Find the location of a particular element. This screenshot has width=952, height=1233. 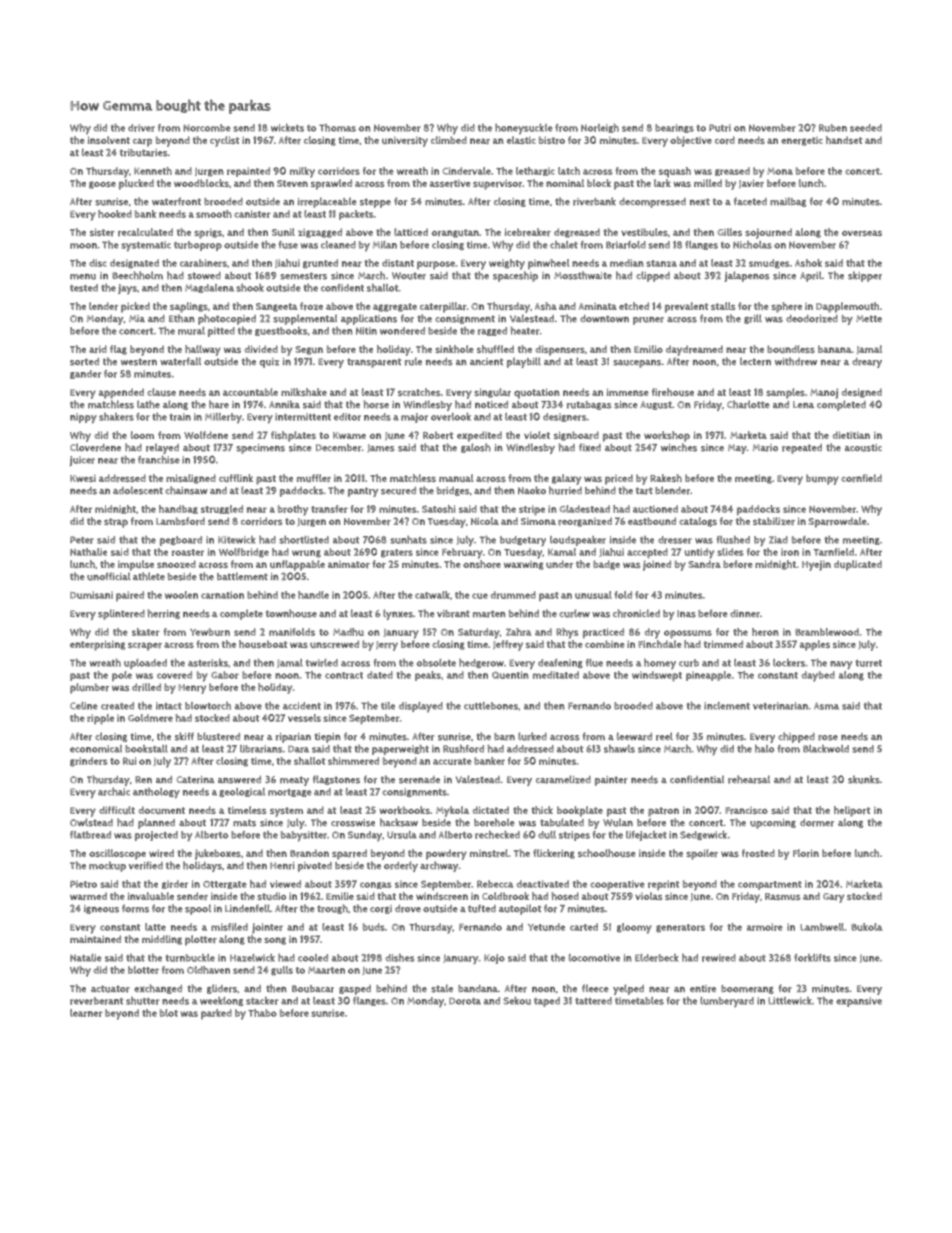

curb is located at coordinates (689, 663).
